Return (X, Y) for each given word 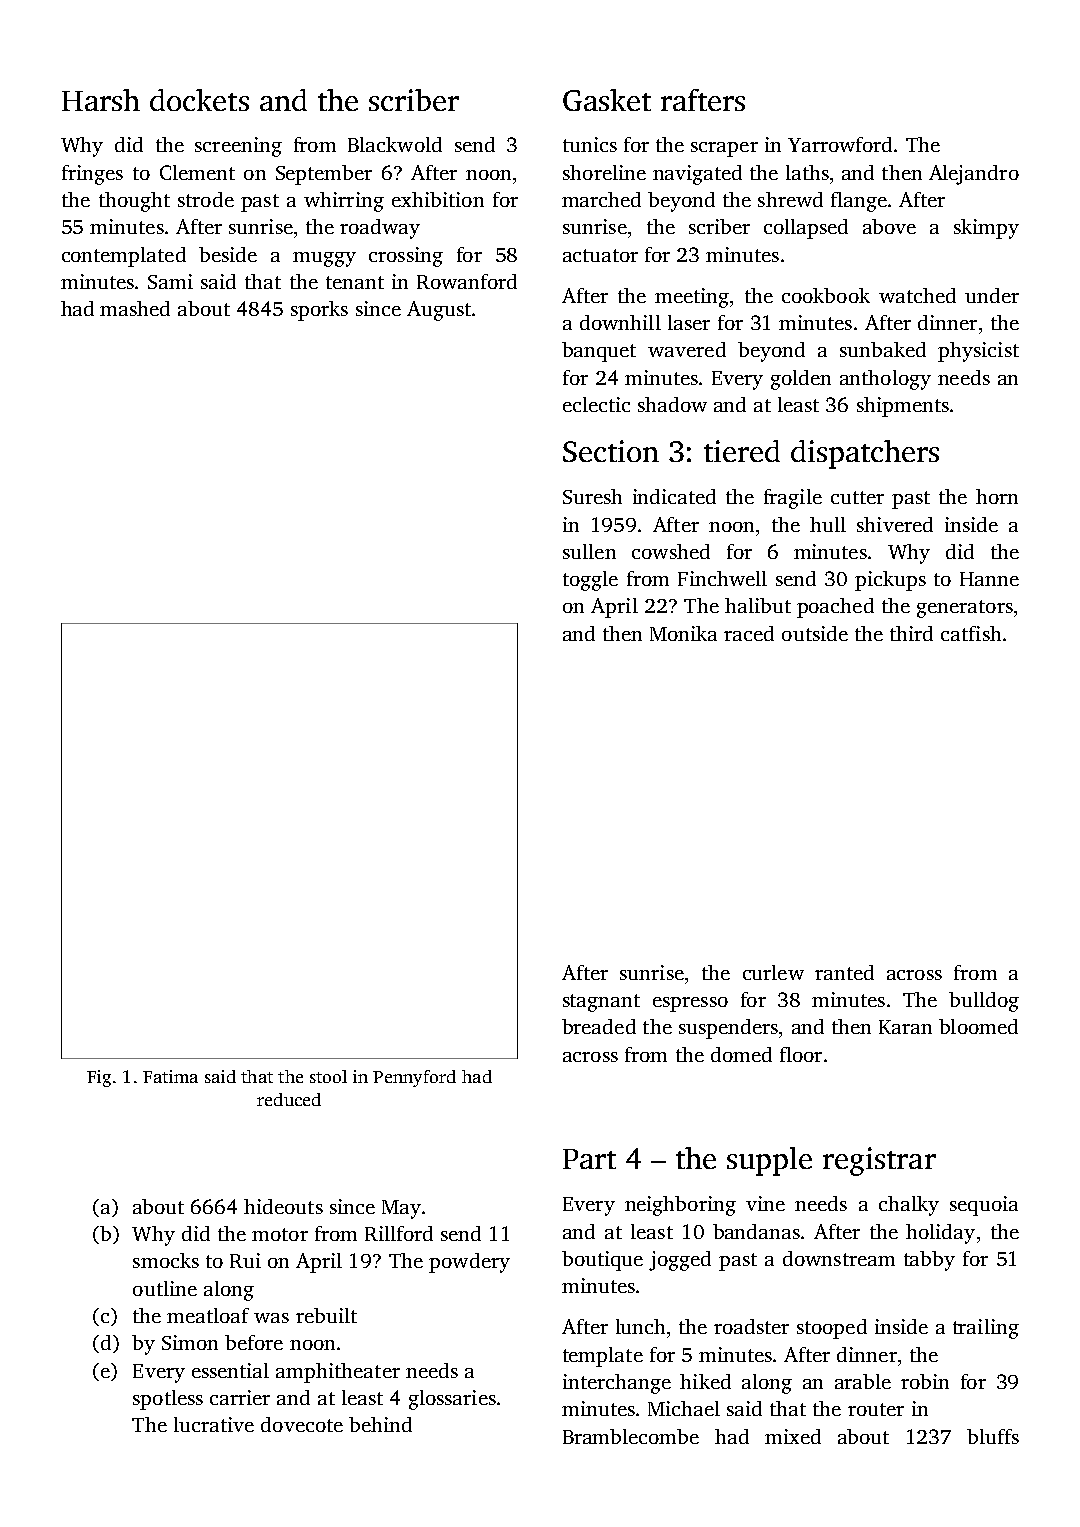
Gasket (607, 100)
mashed (135, 308)
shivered (895, 524)
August (439, 311)
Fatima (170, 1076)
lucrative (214, 1424)
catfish (971, 633)
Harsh (101, 100)
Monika (683, 633)
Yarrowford (840, 144)
